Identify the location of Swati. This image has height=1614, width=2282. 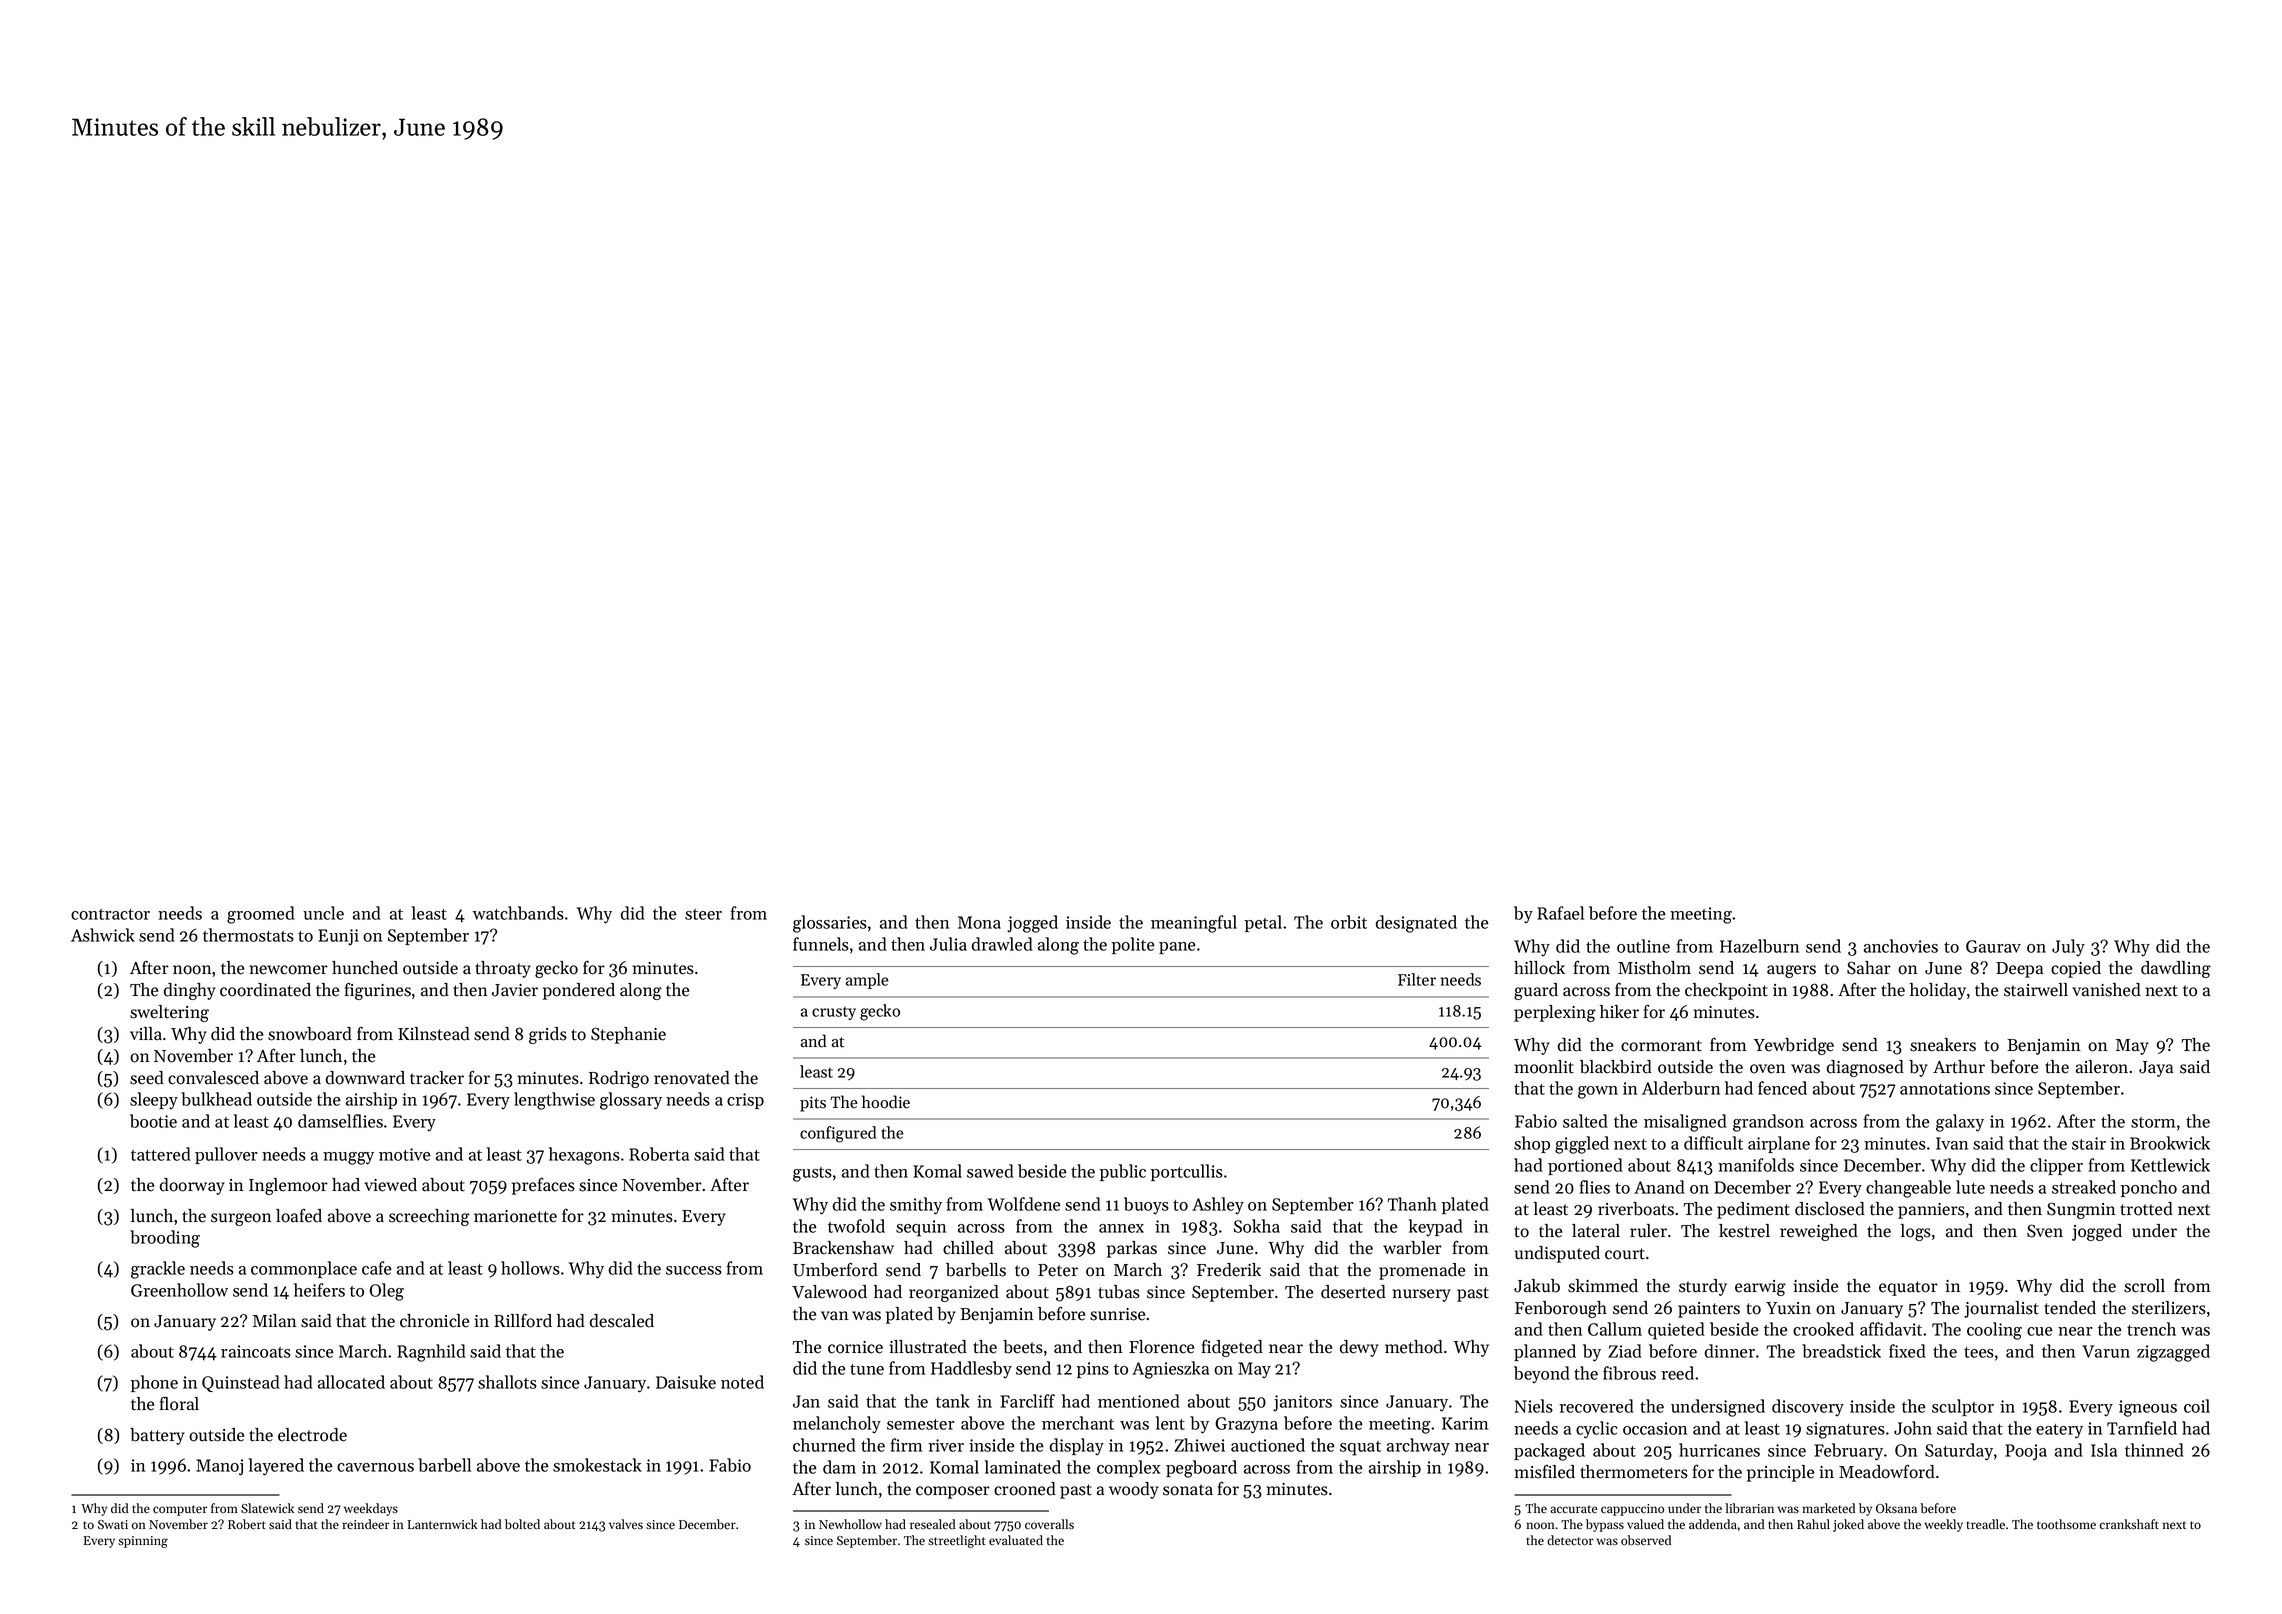
(113, 1525).
